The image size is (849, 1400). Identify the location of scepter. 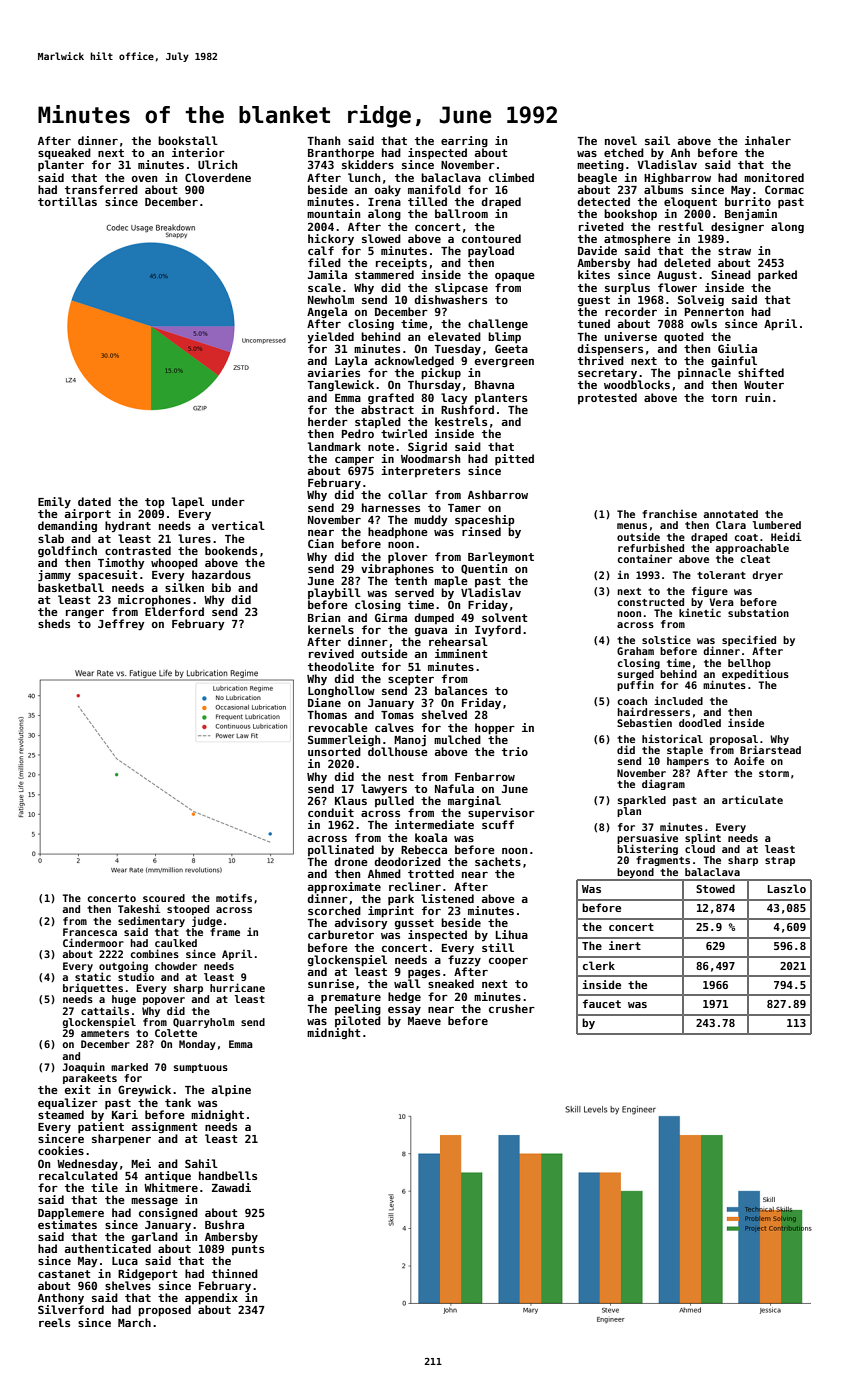
(411, 680).
